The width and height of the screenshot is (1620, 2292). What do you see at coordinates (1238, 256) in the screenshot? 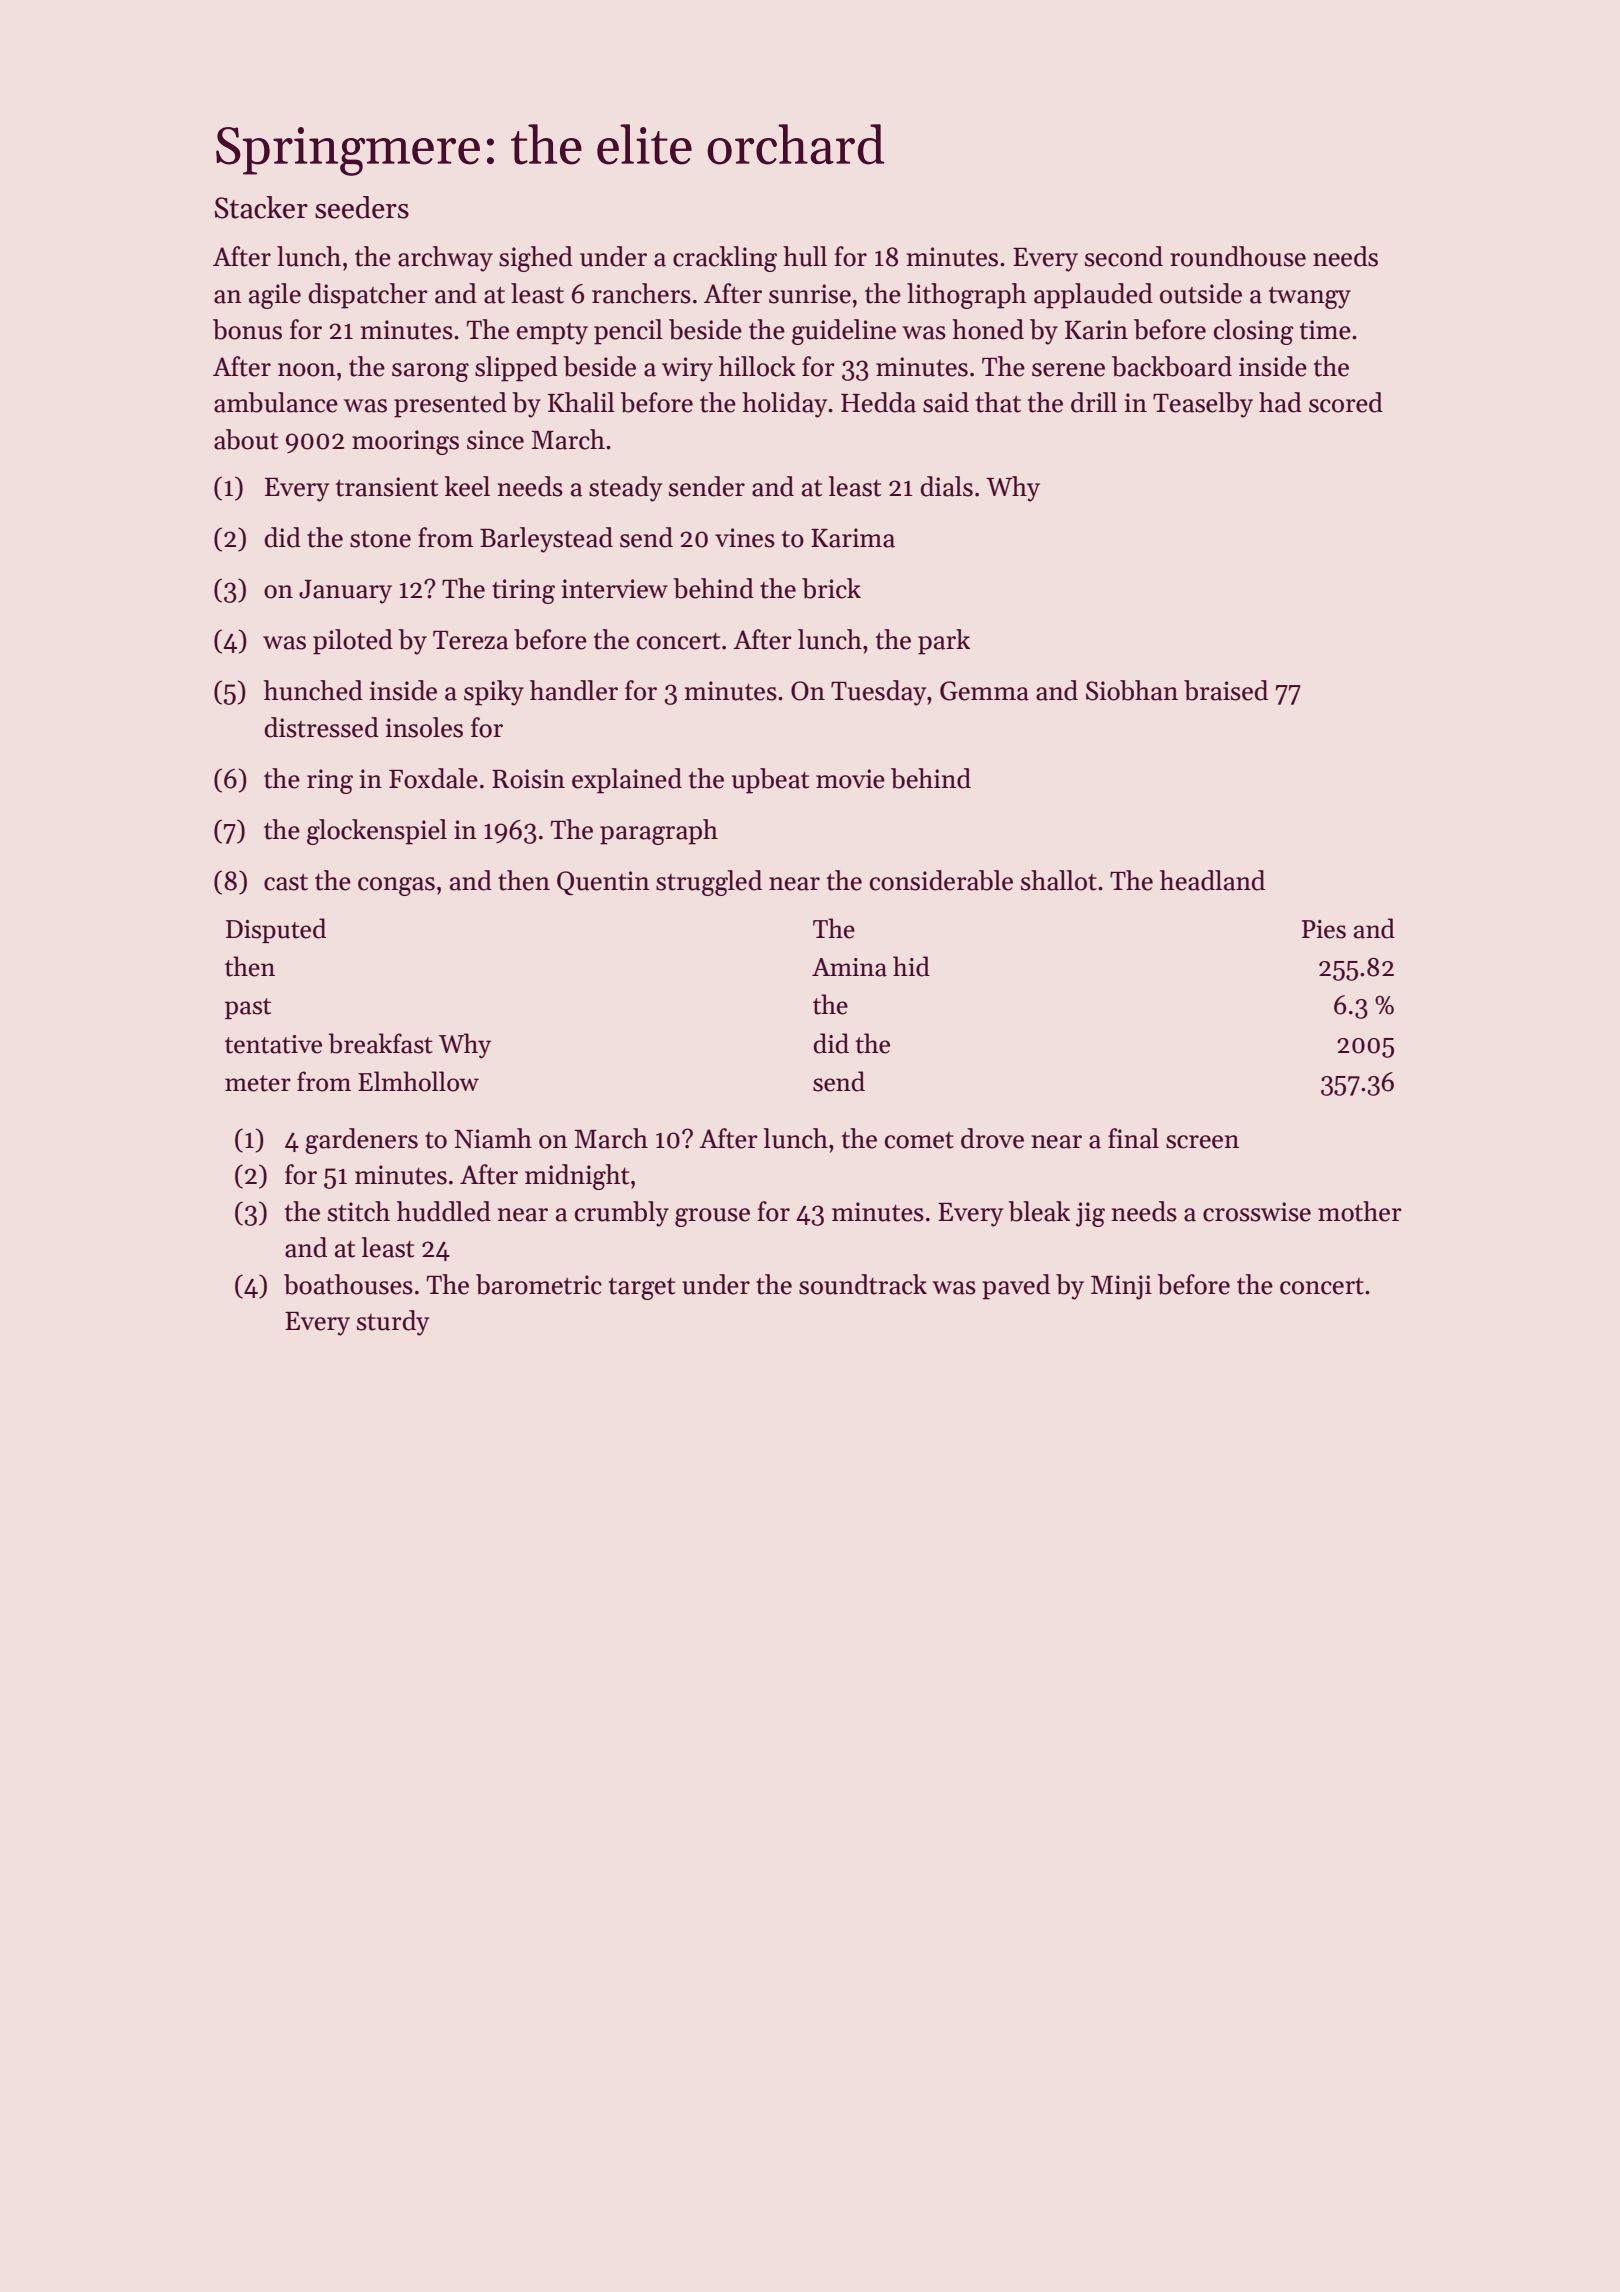
I see `roundhouse` at bounding box center [1238, 256].
